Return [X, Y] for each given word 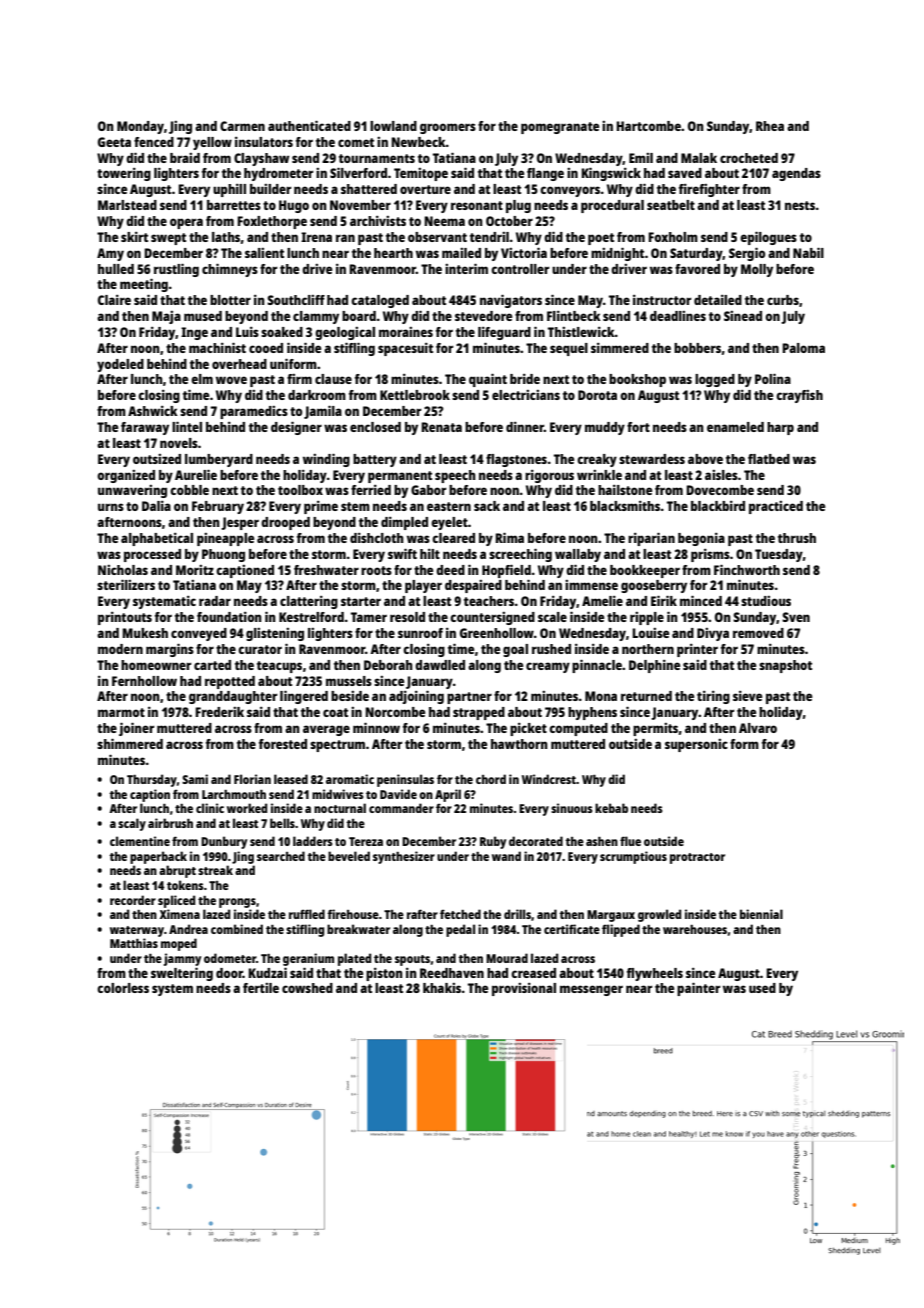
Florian [252, 779]
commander [401, 808]
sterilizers [126, 584]
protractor [697, 858]
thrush [797, 538]
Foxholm [673, 237]
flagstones [516, 460]
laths [226, 237]
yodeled [120, 365]
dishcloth [377, 537]
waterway [137, 931]
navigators [511, 301]
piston [384, 974]
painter [698, 989]
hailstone [625, 489]
